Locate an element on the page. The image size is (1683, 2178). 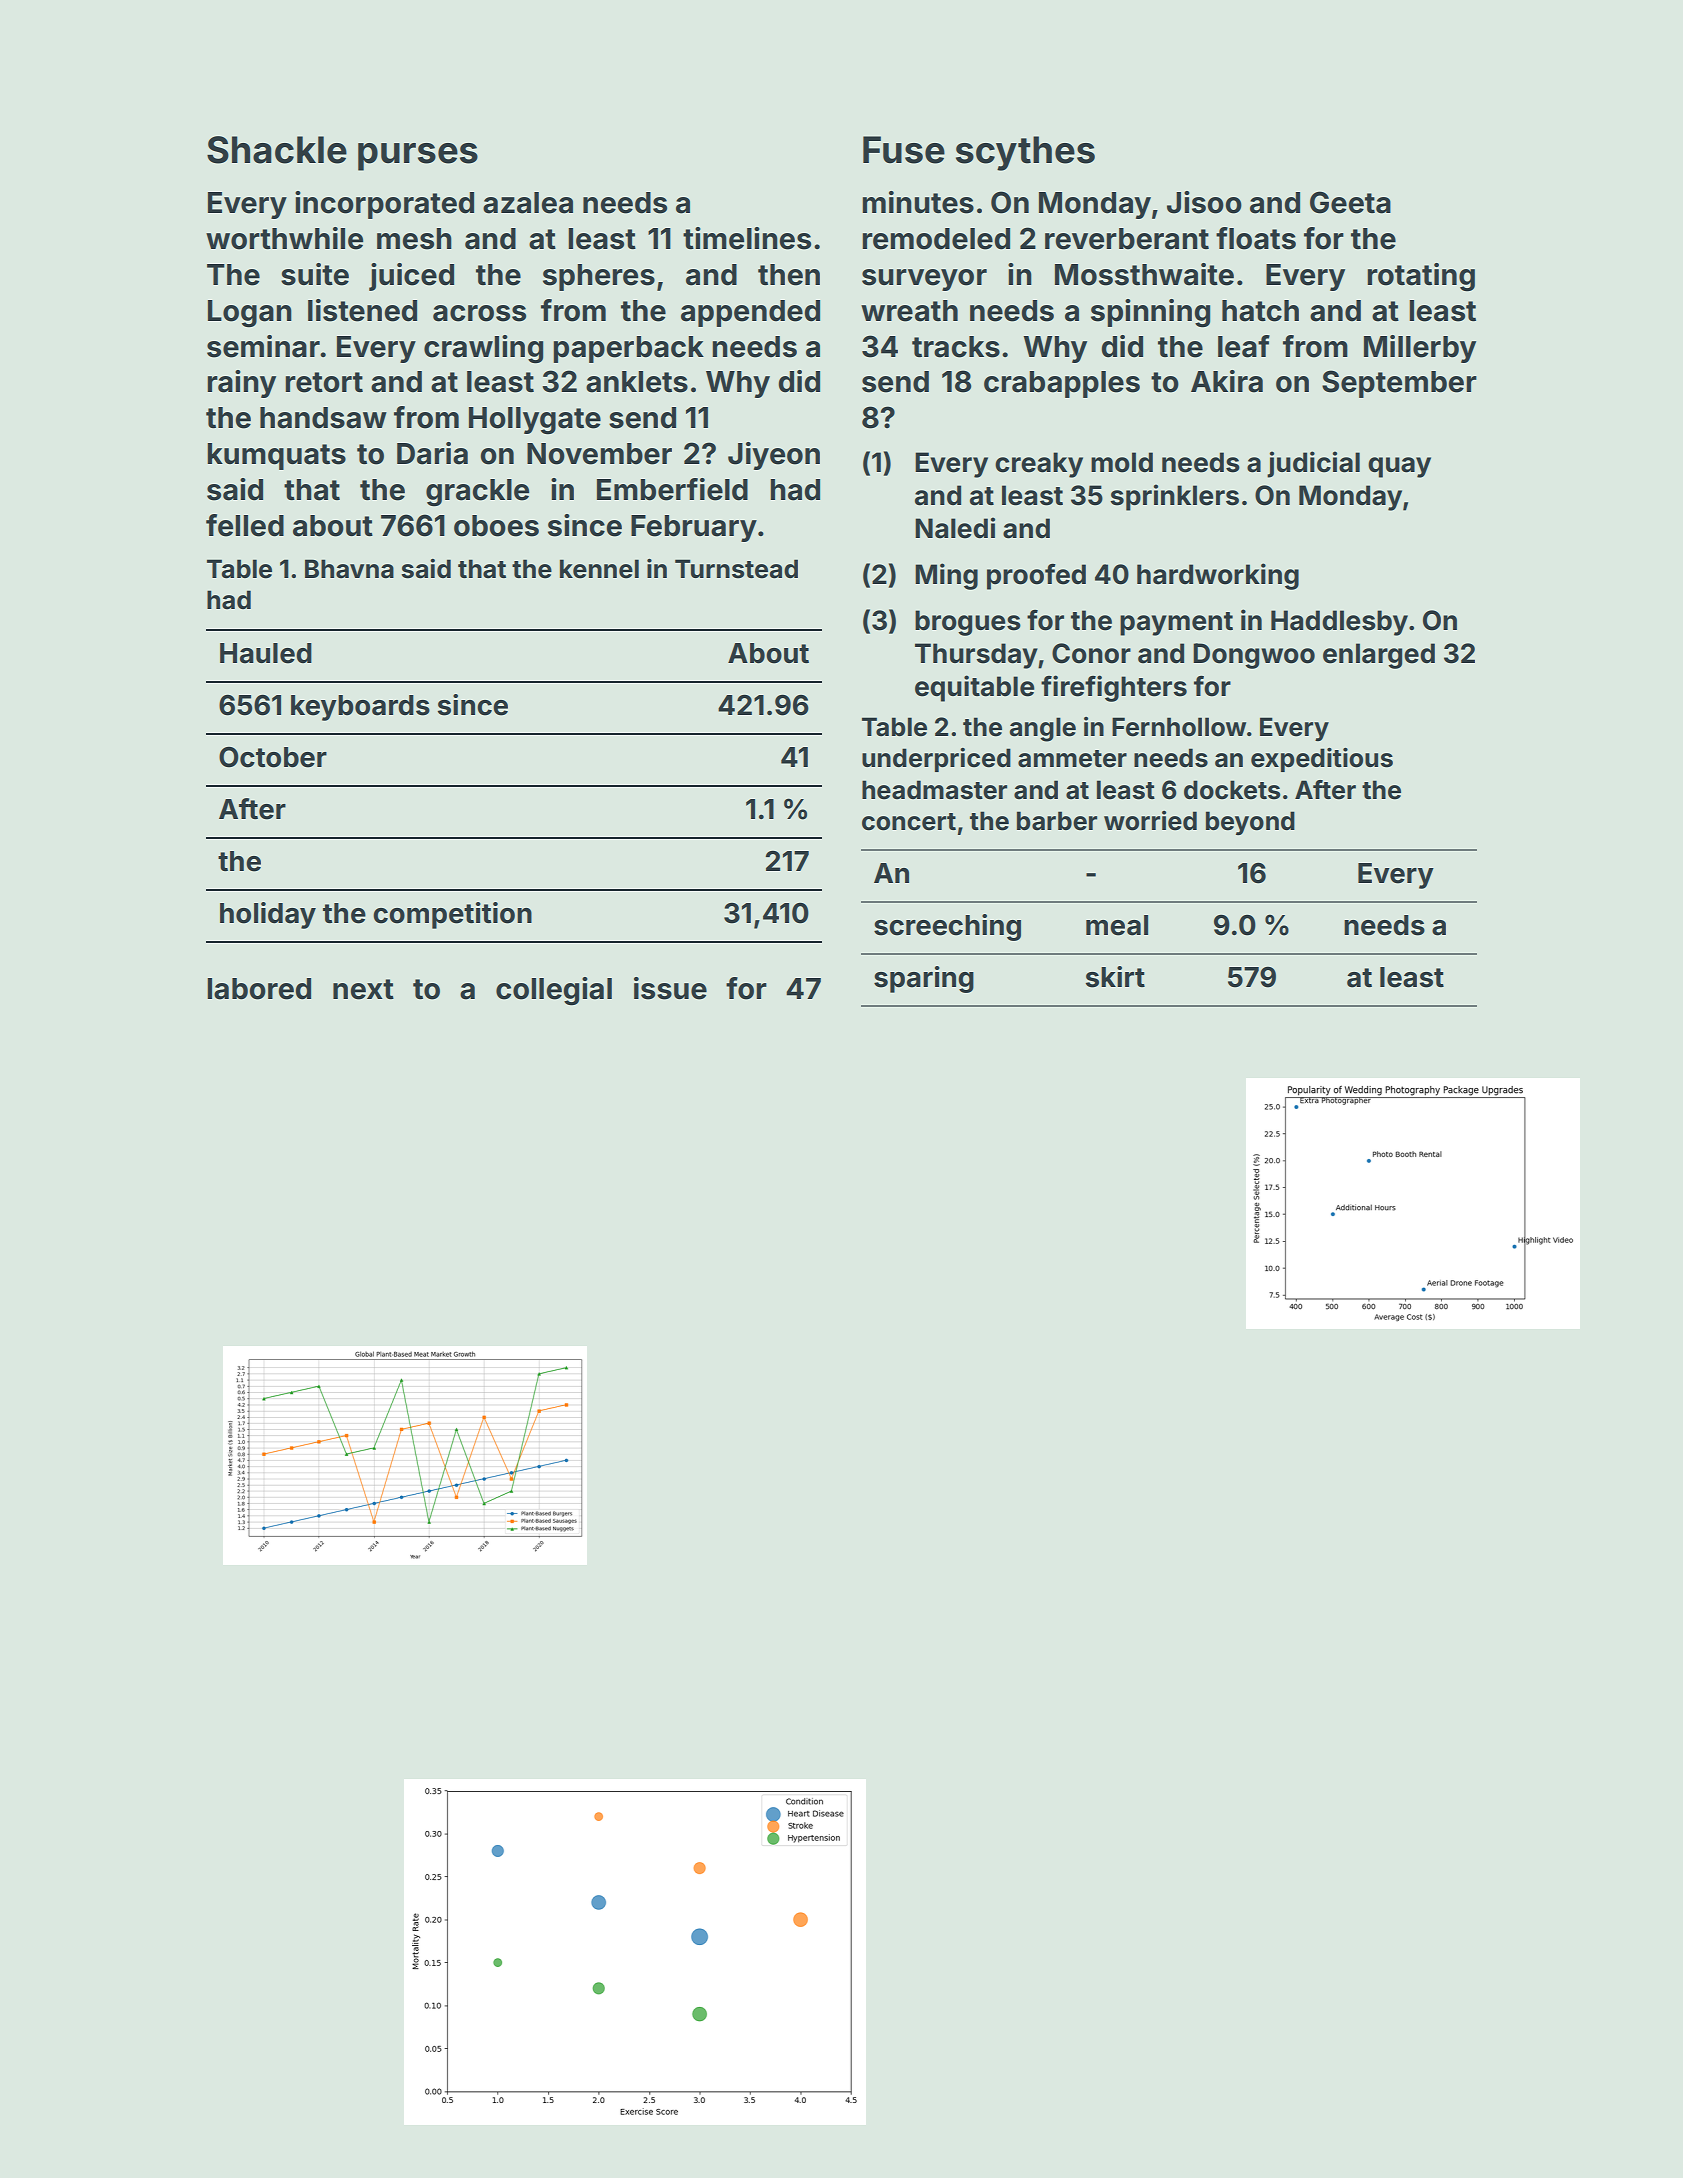
azalea is located at coordinates (528, 203).
